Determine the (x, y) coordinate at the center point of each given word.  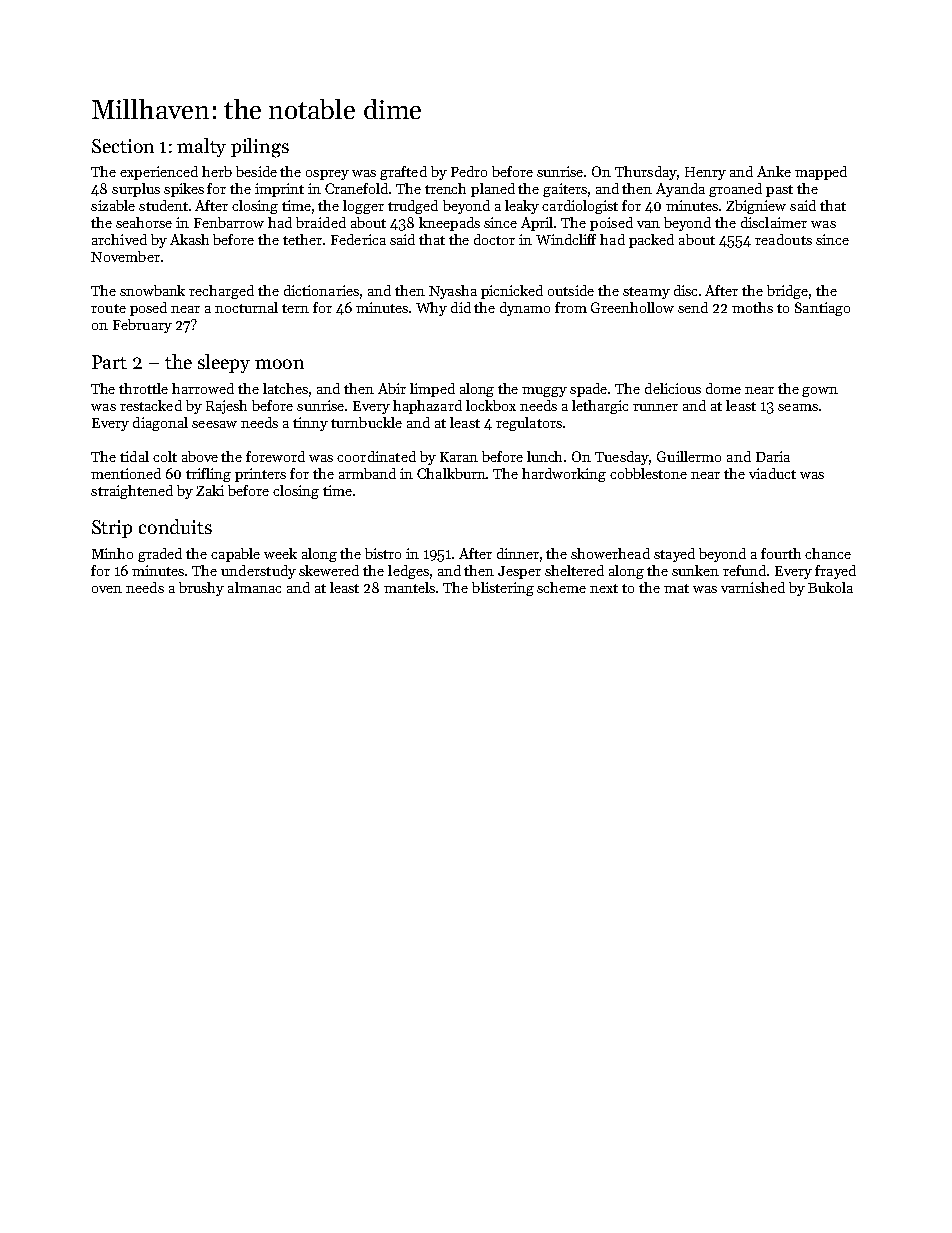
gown (820, 392)
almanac (254, 587)
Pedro (469, 171)
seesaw (214, 424)
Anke (774, 171)
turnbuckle (366, 422)
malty (201, 147)
